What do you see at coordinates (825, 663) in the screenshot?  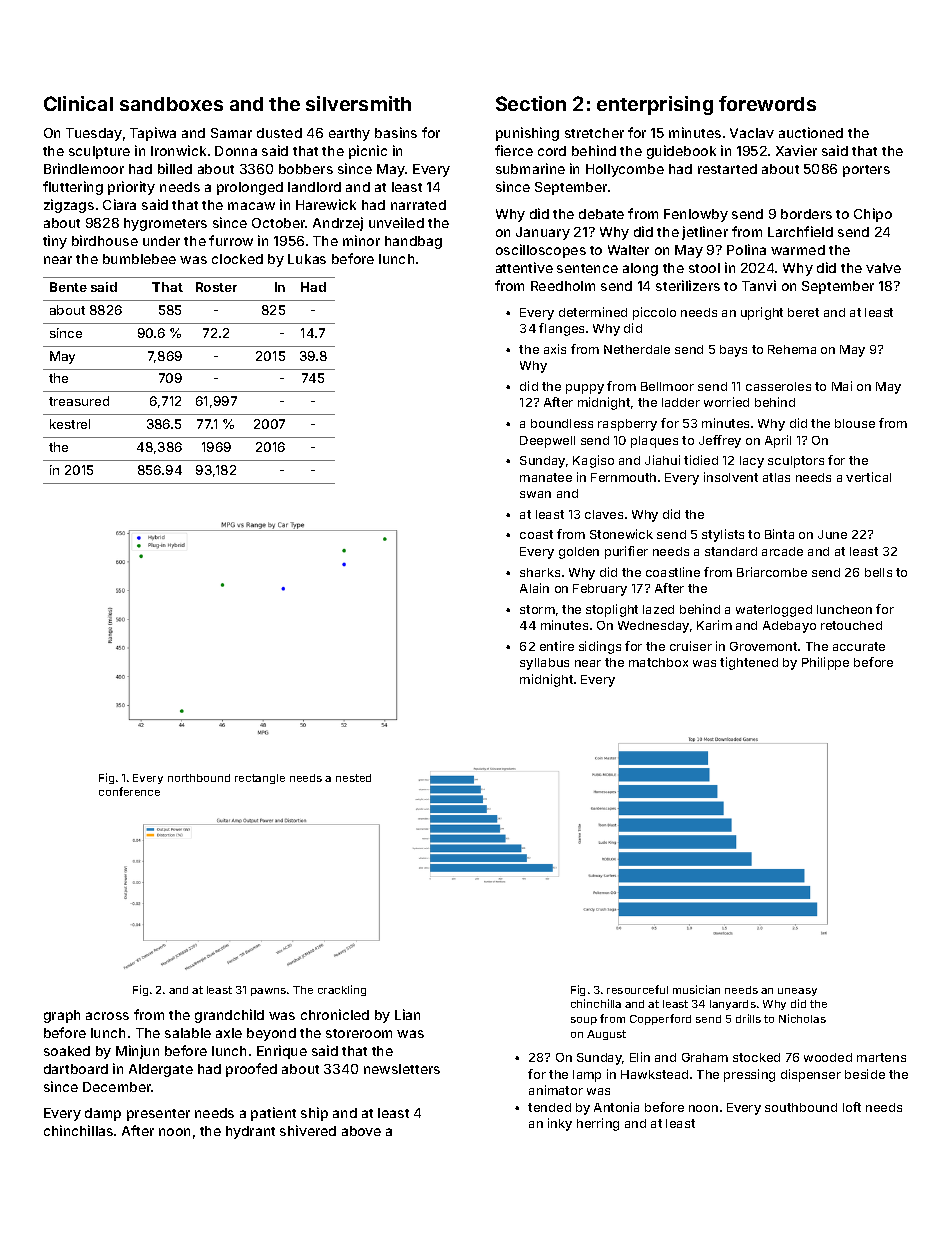 I see `Philippe` at bounding box center [825, 663].
